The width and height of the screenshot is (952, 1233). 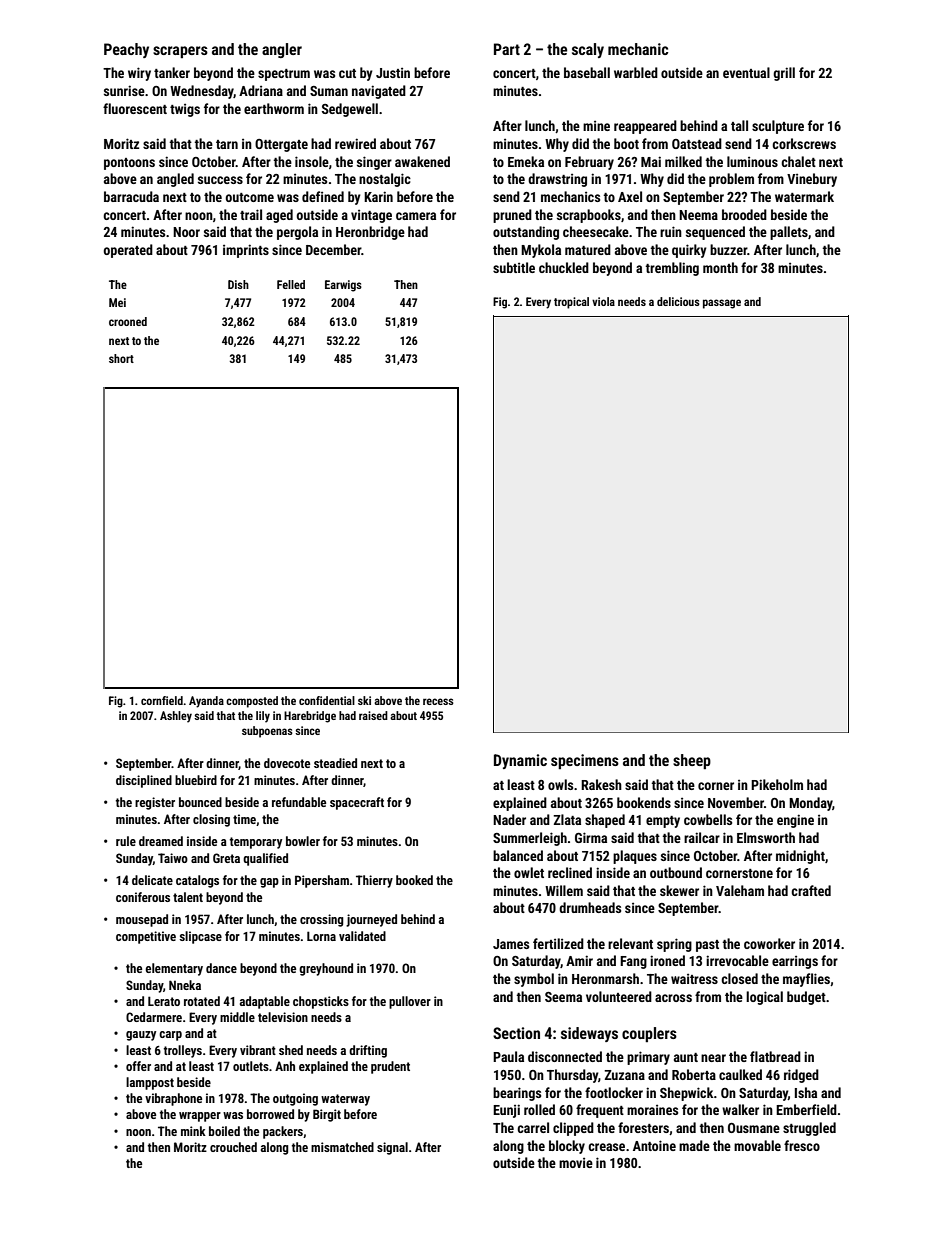 I want to click on Part, so click(x=507, y=49).
